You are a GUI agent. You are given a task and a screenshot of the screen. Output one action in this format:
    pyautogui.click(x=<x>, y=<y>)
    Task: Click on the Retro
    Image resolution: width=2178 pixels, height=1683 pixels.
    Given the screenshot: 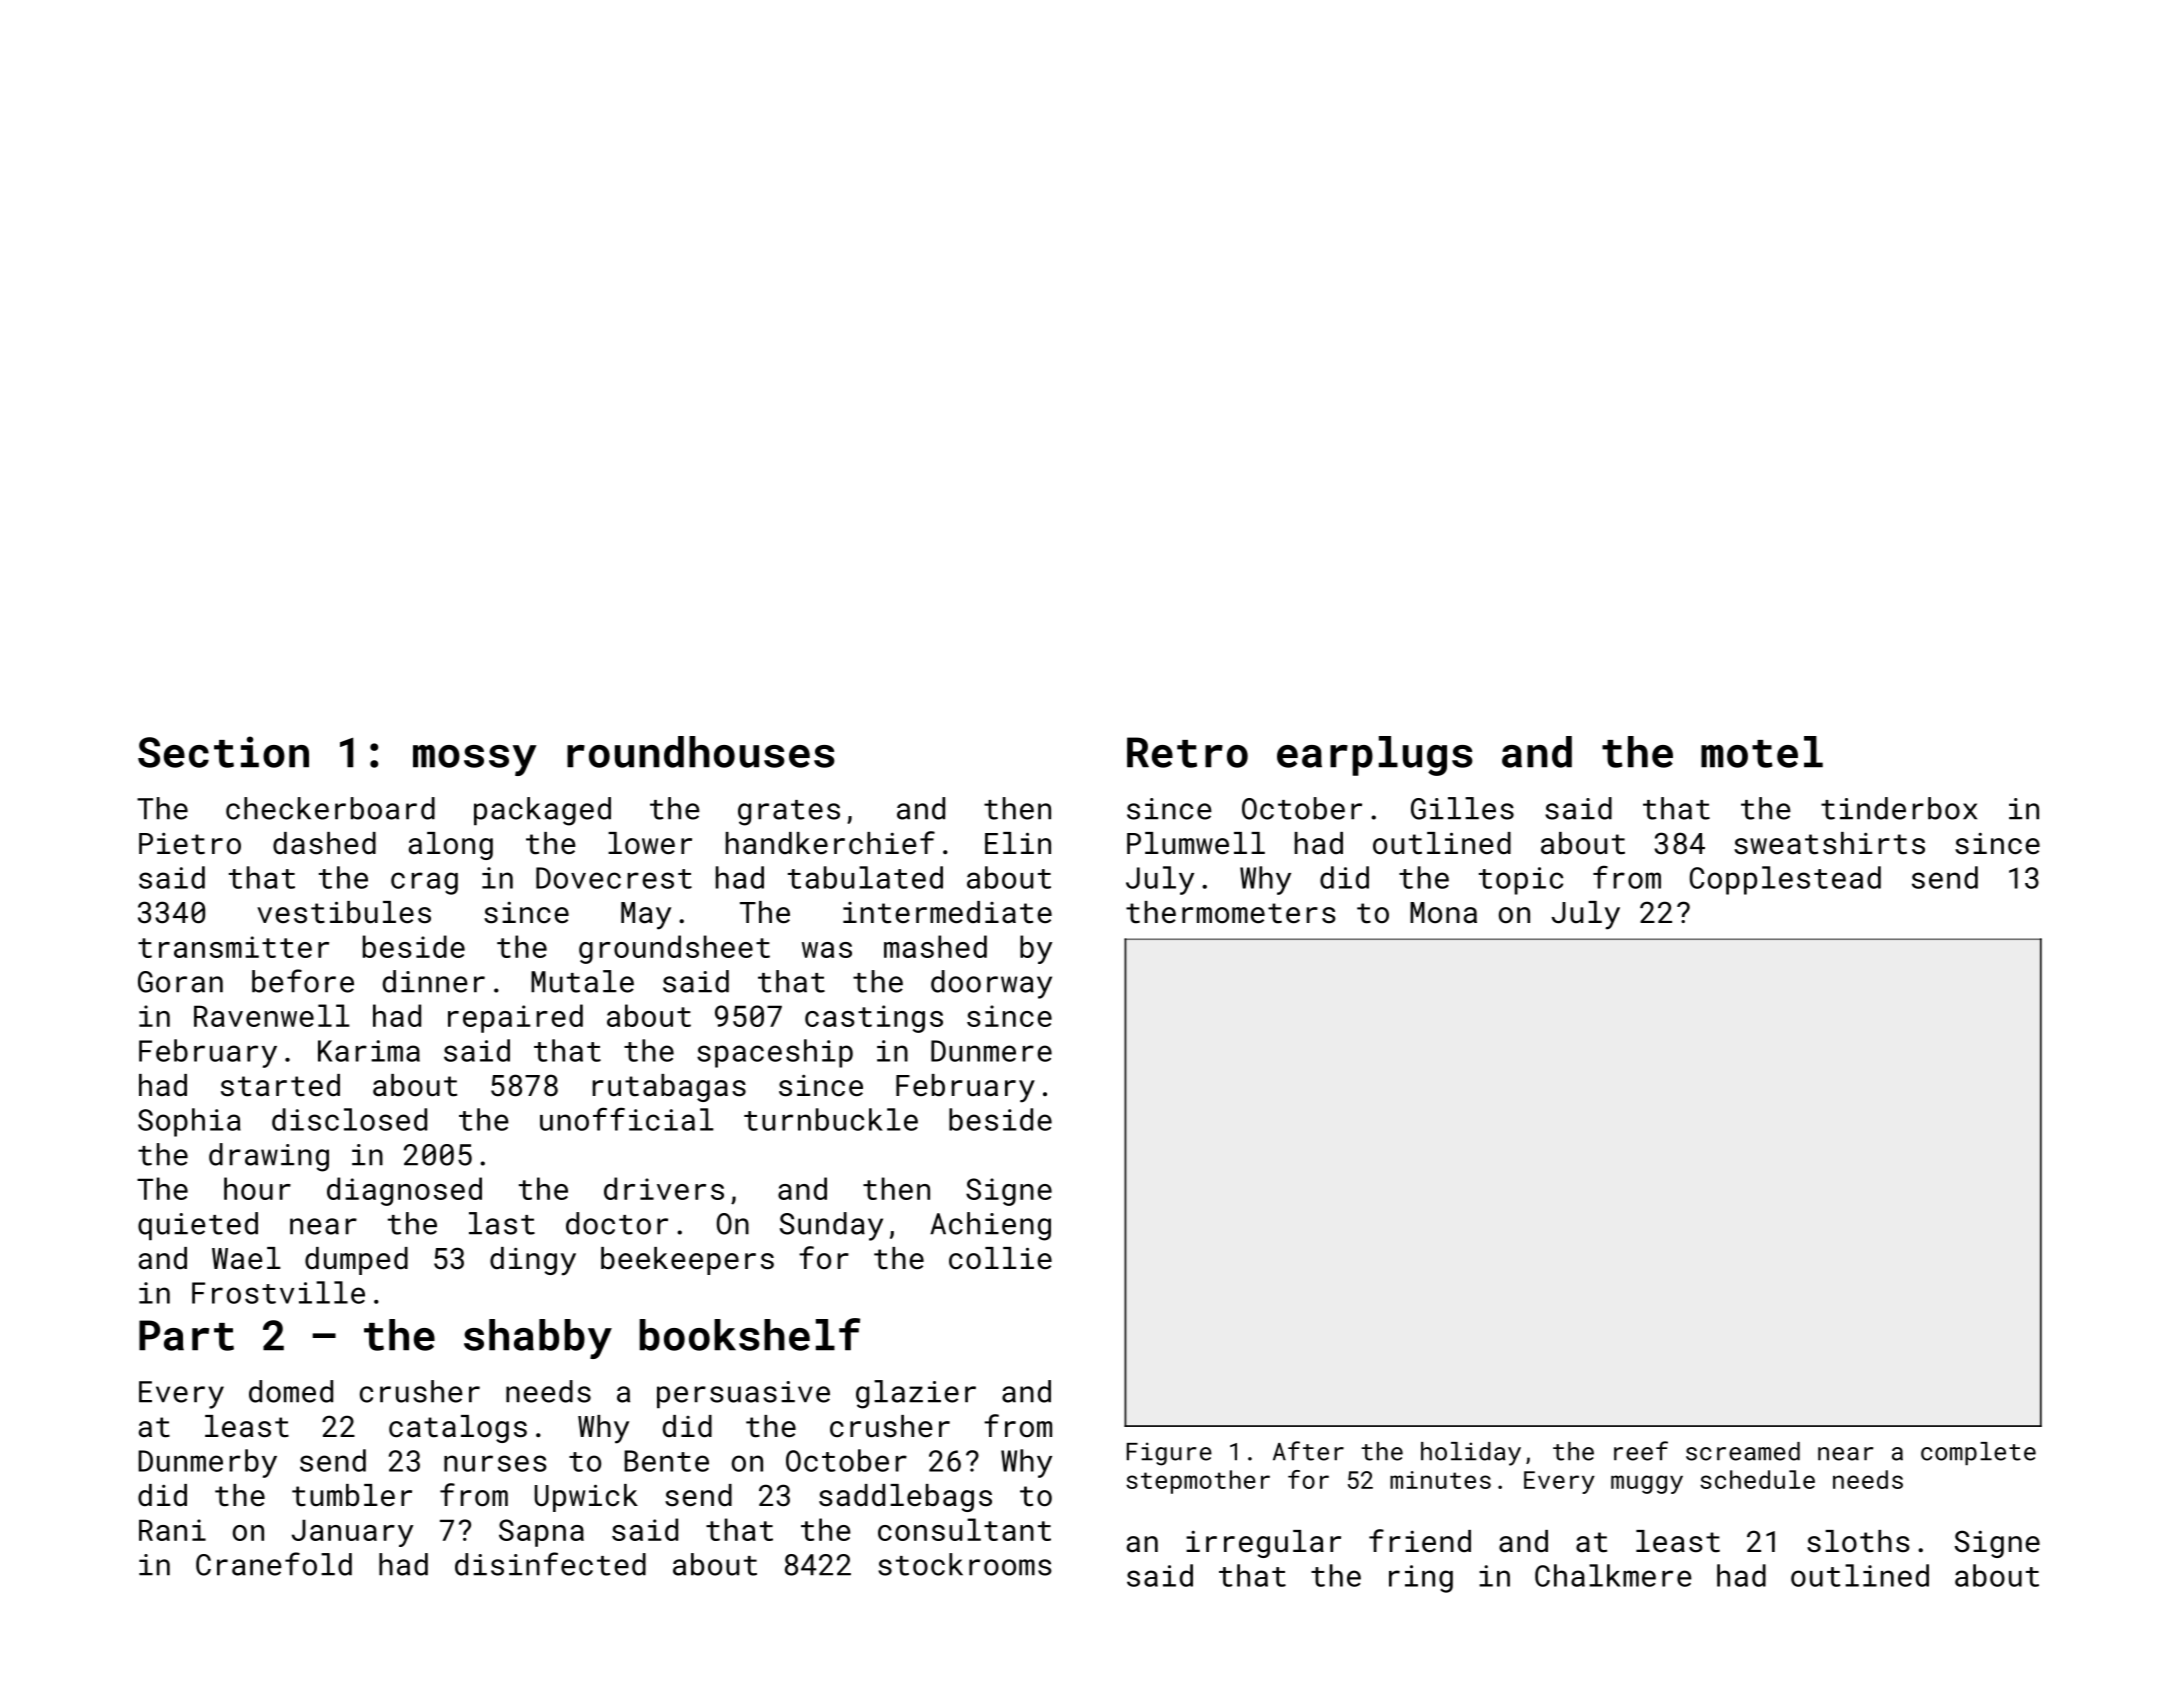 What is the action you would take?
    pyautogui.click(x=1187, y=752)
